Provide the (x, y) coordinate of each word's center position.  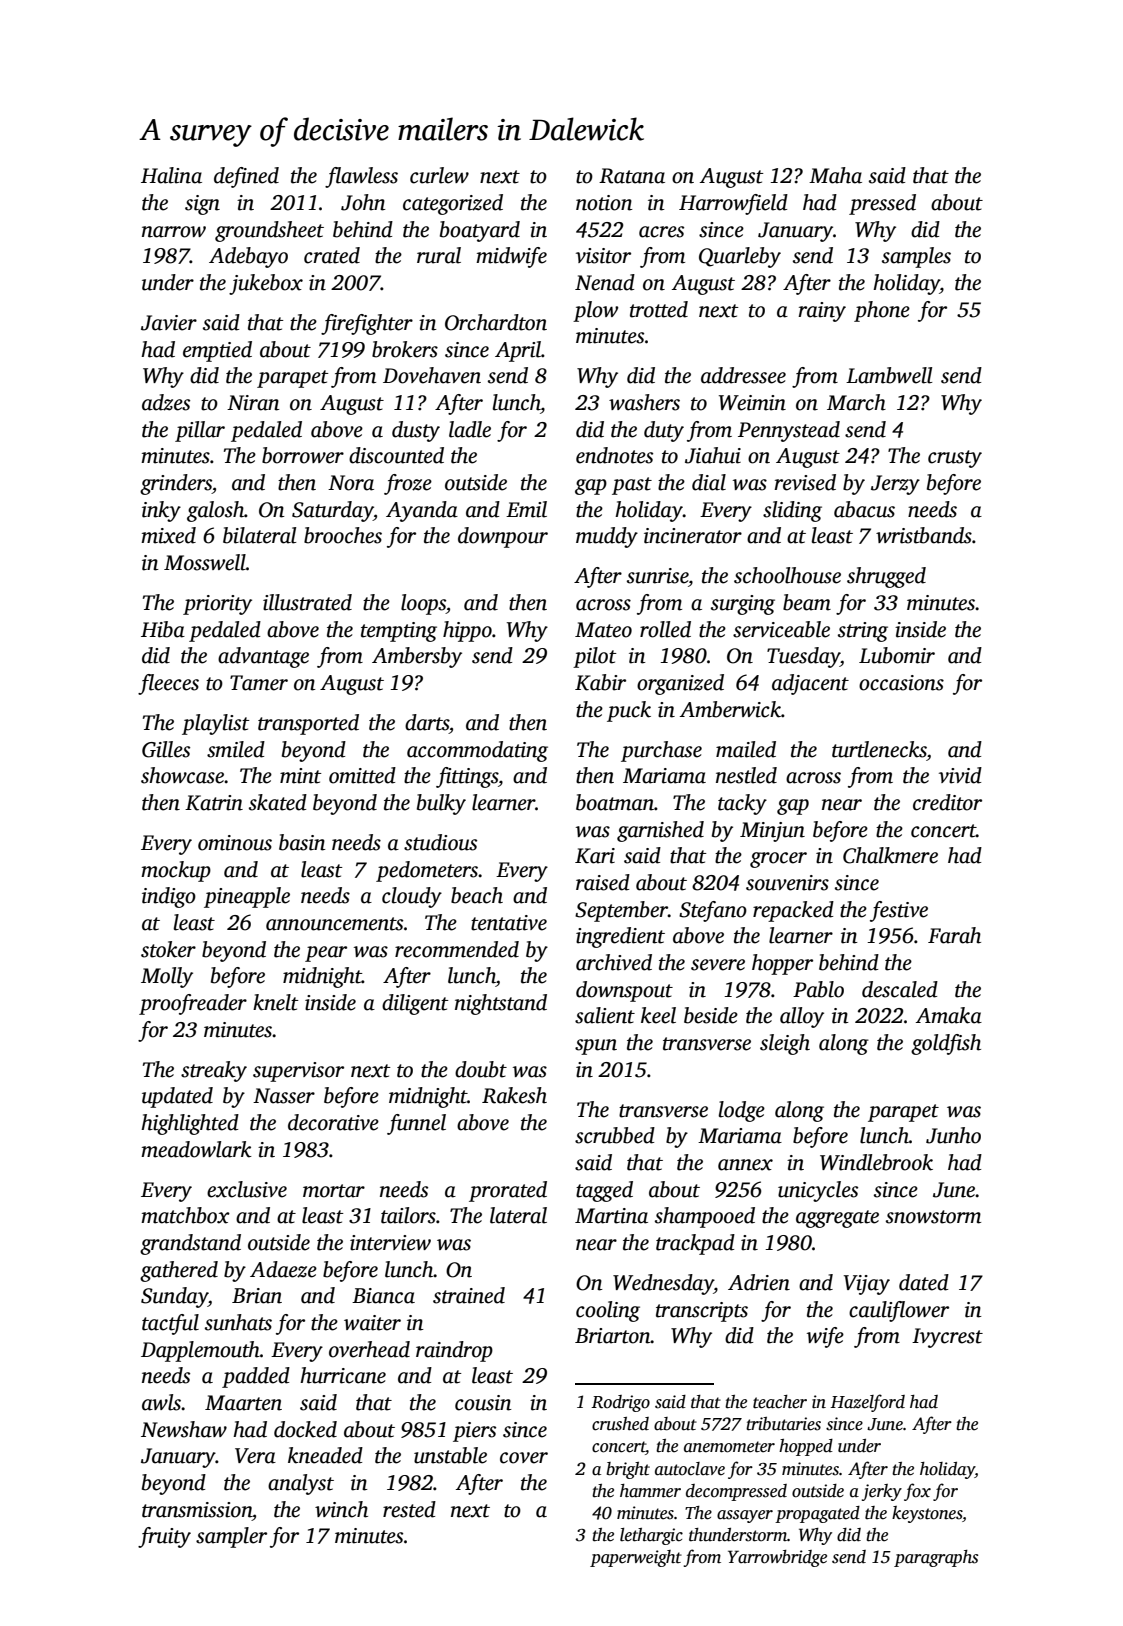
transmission (197, 1510)
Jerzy (895, 485)
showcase (182, 775)
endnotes (614, 455)
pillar (200, 431)
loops (423, 604)
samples (916, 257)
